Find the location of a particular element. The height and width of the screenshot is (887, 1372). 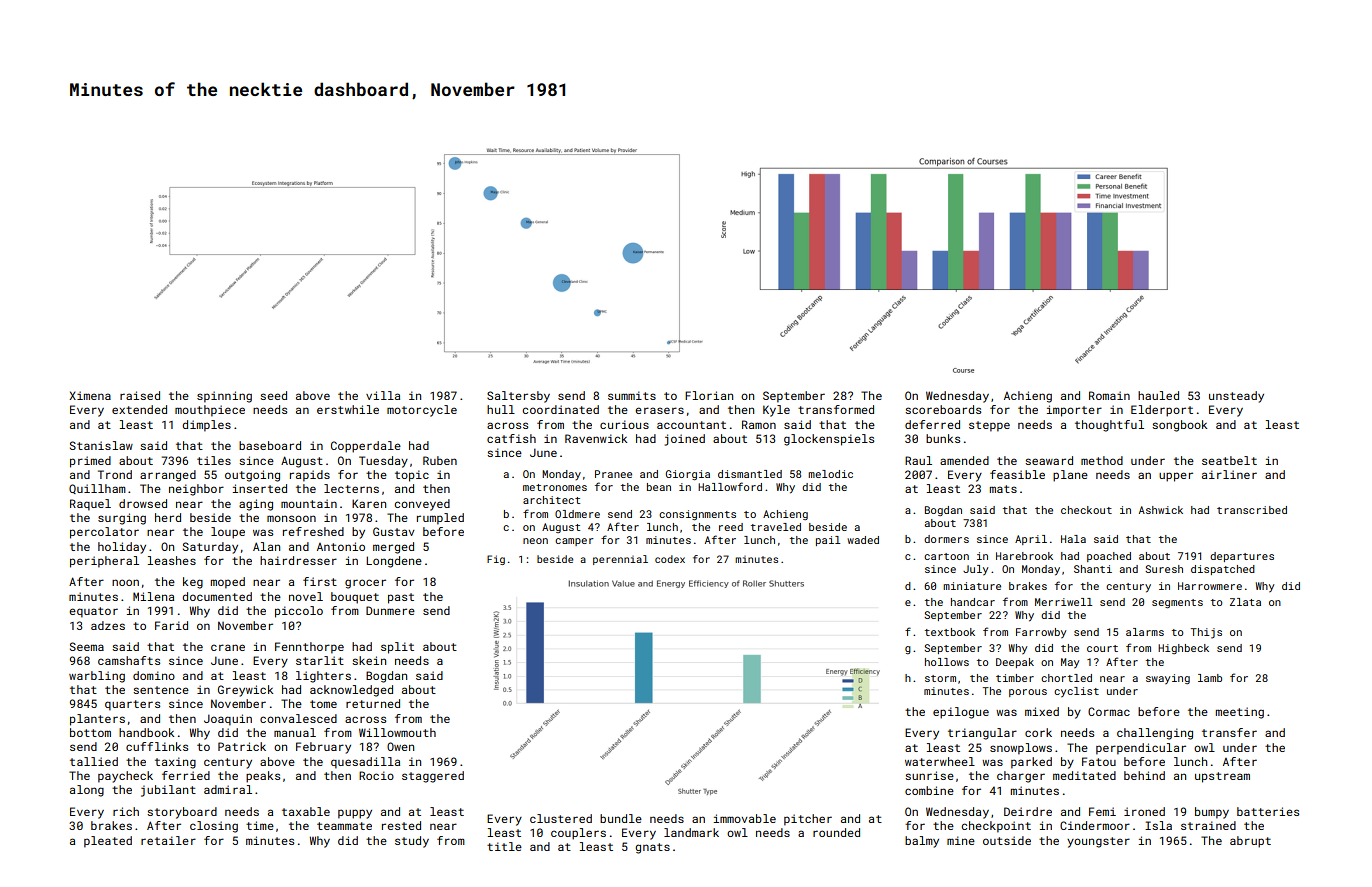

transformed is located at coordinates (836, 409).
